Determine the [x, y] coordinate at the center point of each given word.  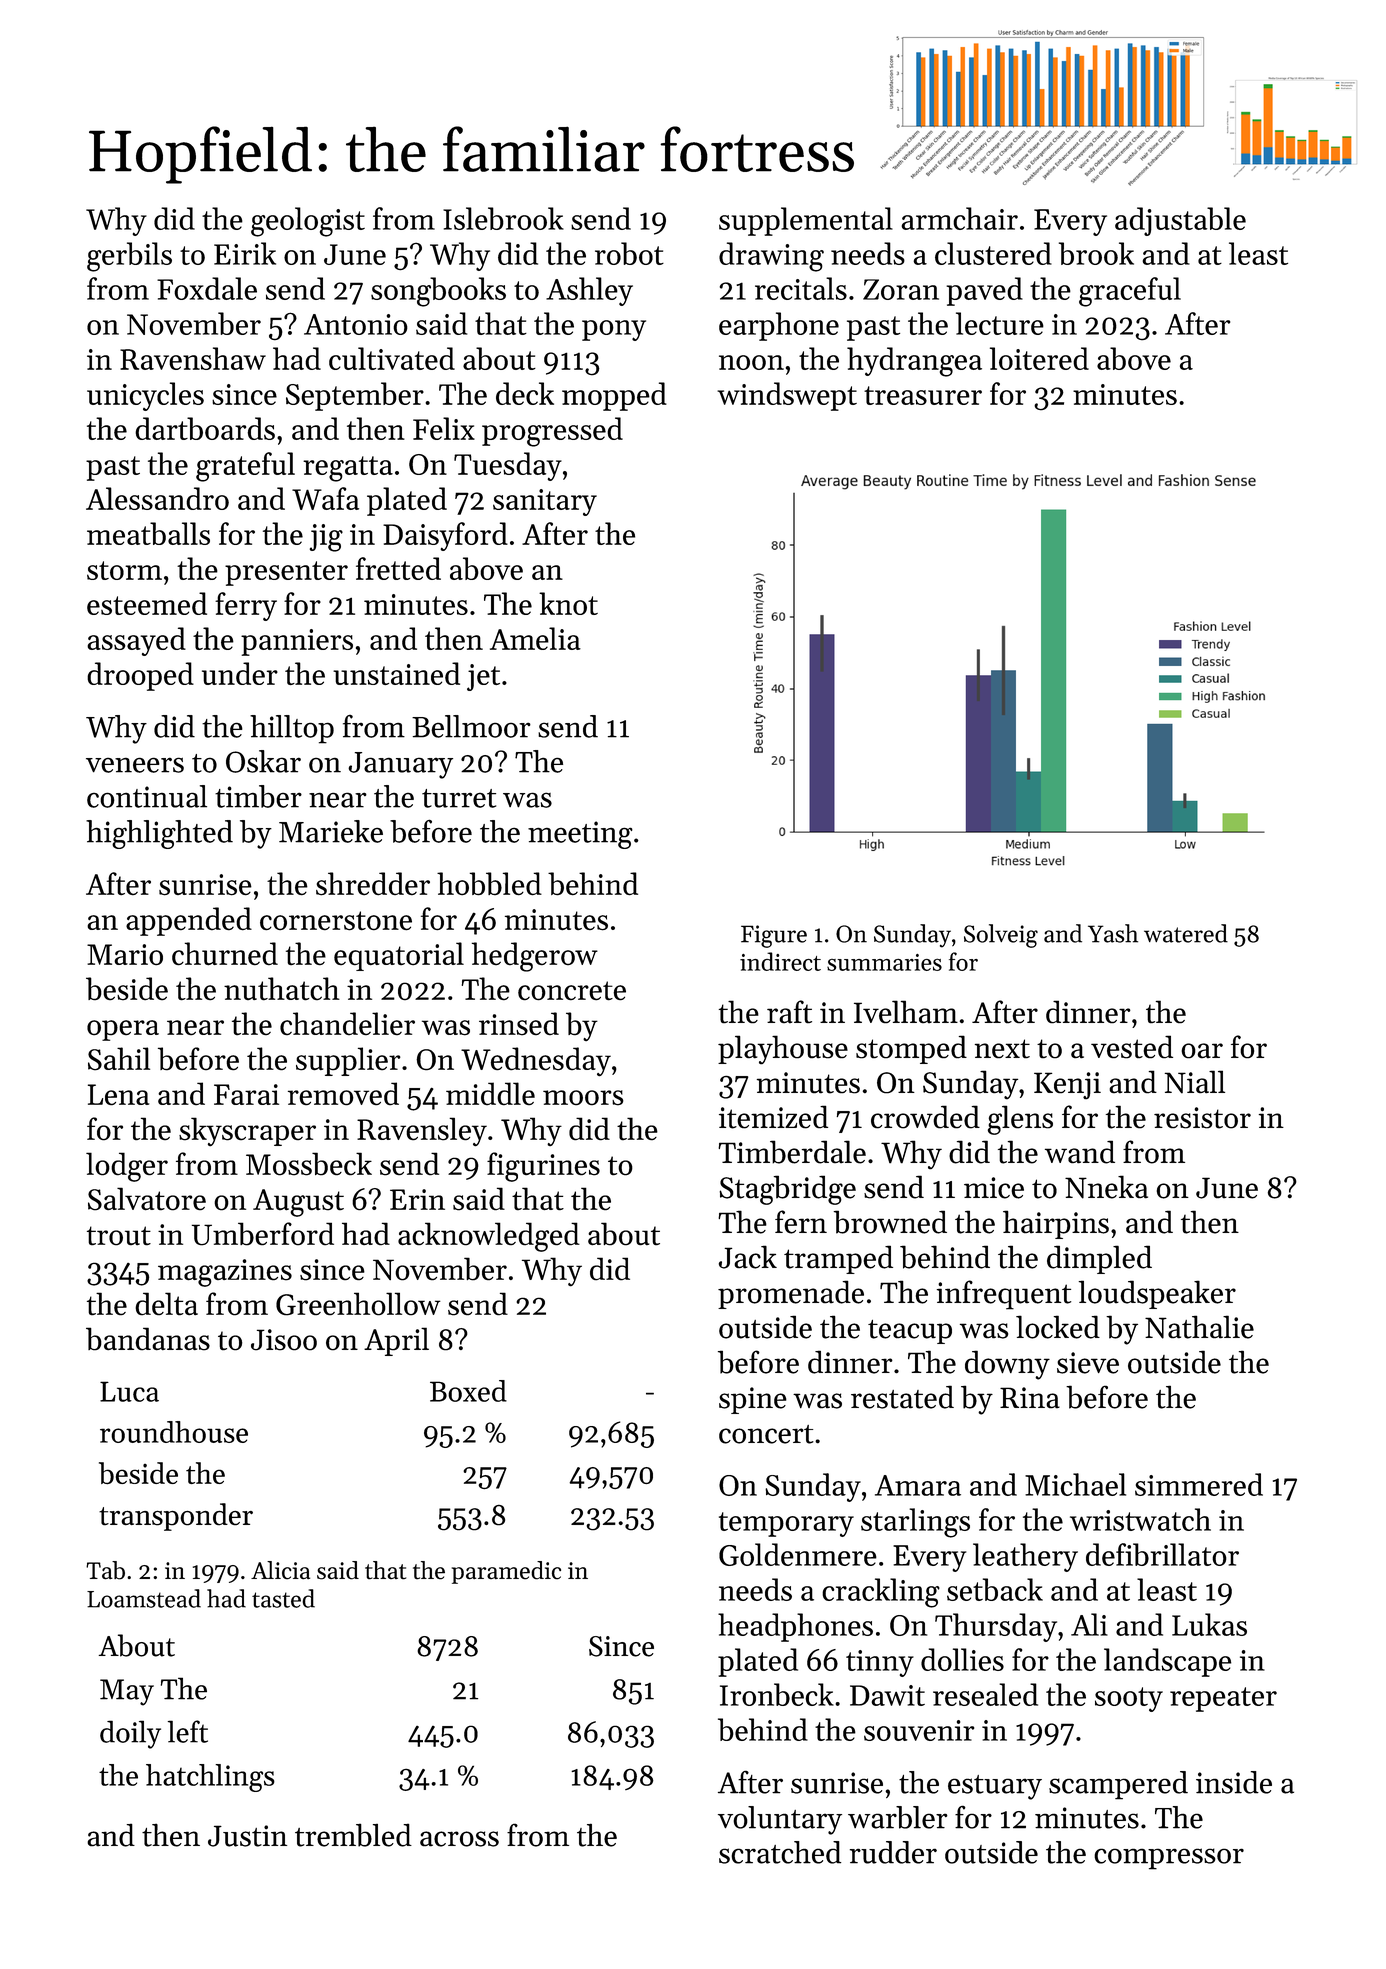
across [459, 1839]
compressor [1169, 1859]
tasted [283, 1598]
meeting [580, 835]
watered [1186, 933]
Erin [417, 1199]
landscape [1167, 1662]
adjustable [1180, 221]
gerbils [129, 257]
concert [766, 1434]
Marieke [331, 831]
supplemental [806, 221]
